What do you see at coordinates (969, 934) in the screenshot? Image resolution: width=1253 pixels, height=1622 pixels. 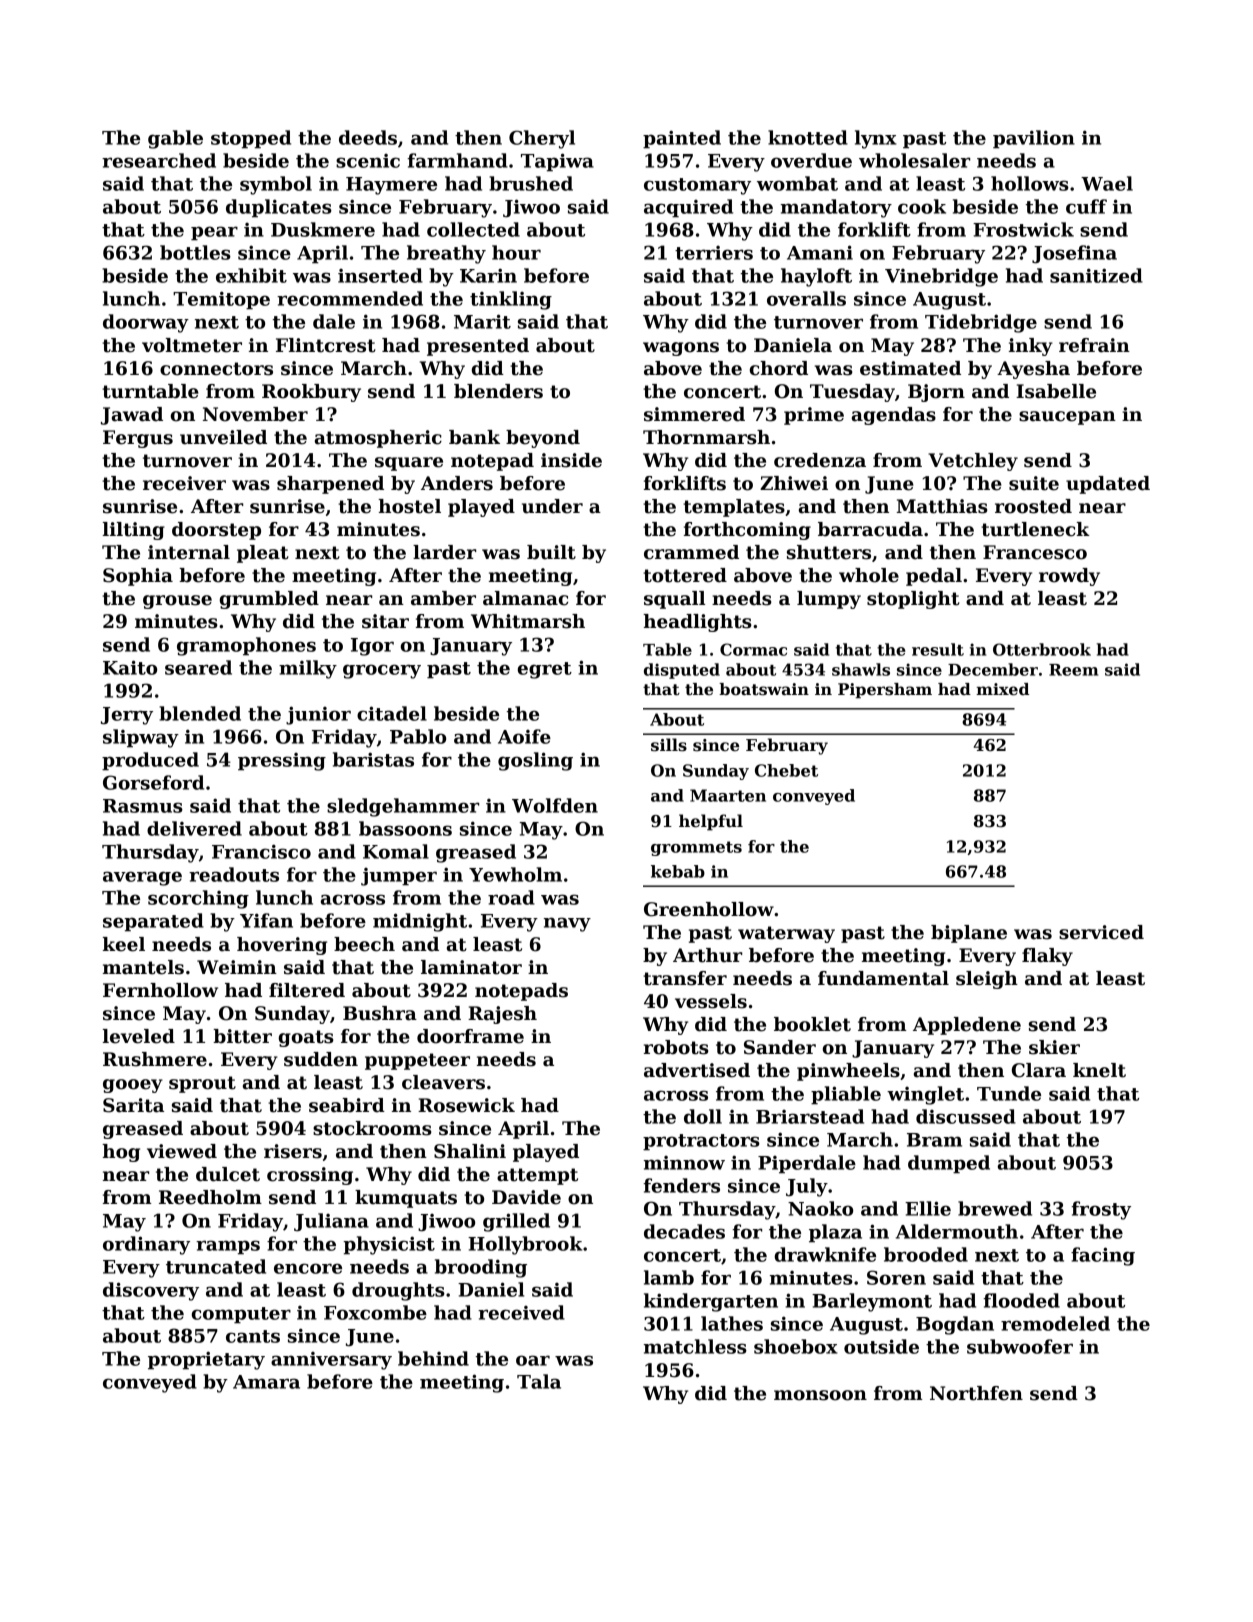 I see `biplane` at bounding box center [969, 934].
